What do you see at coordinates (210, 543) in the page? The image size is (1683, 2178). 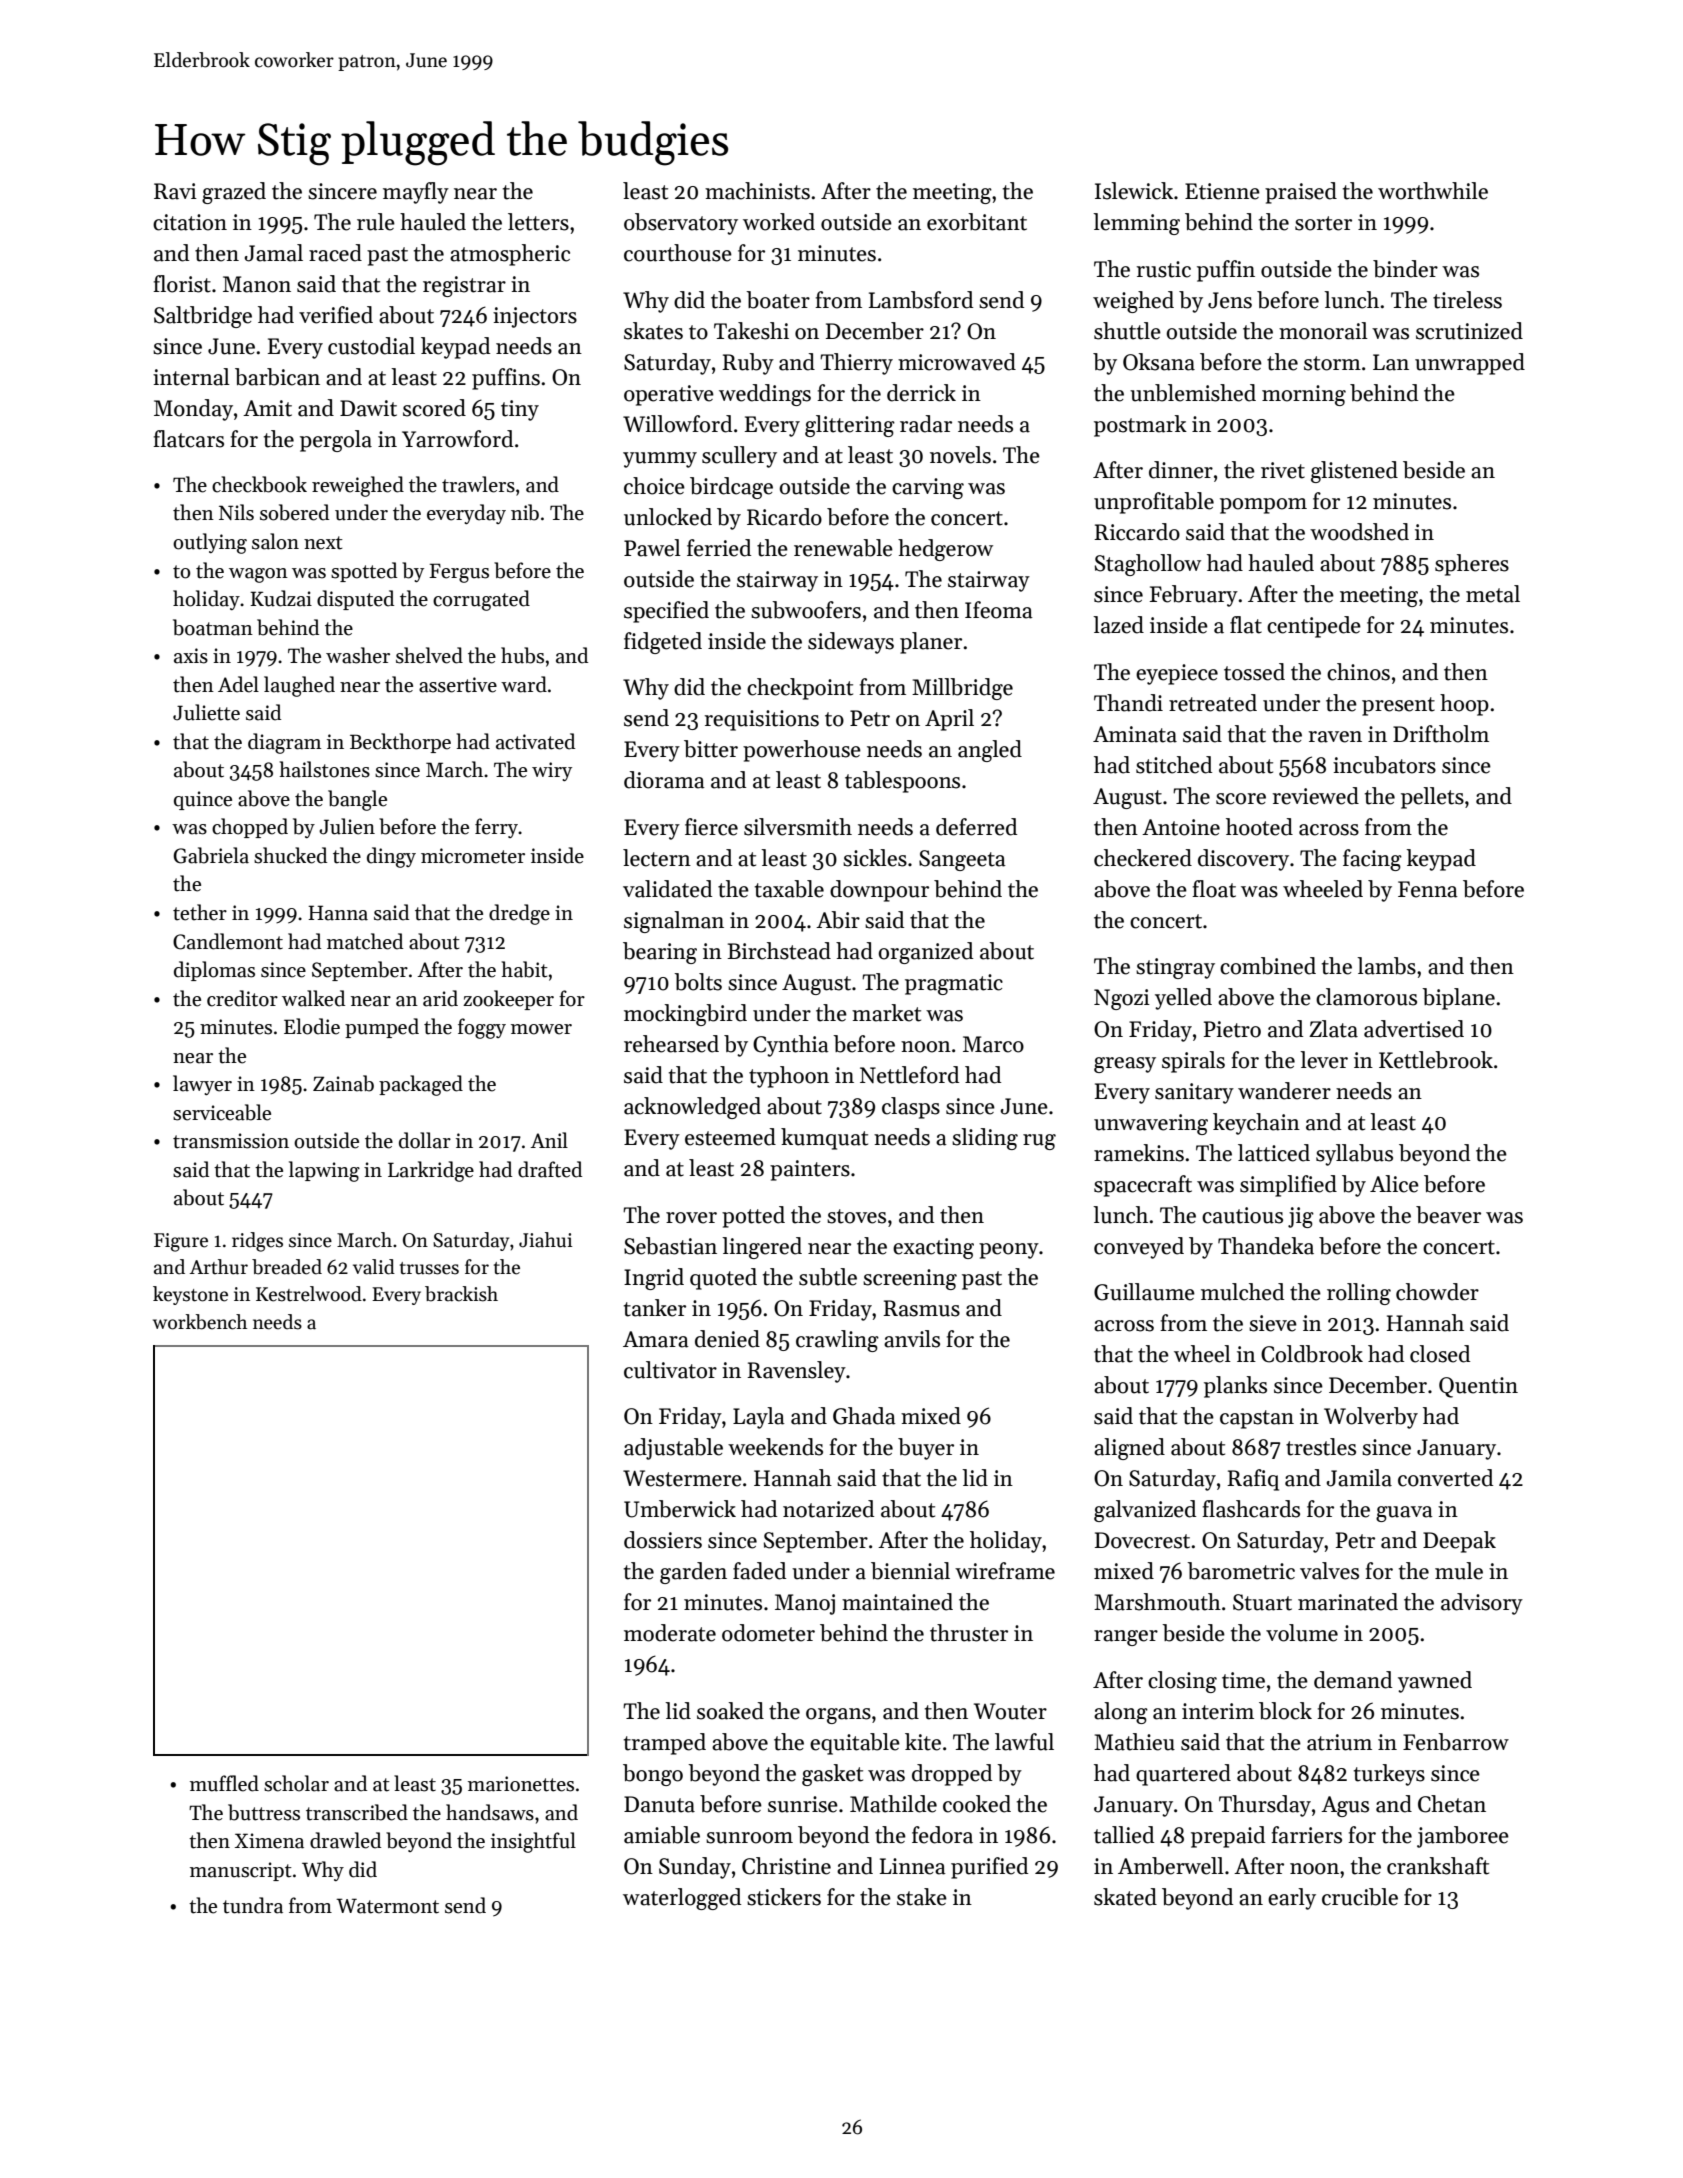 I see `outlying` at bounding box center [210, 543].
